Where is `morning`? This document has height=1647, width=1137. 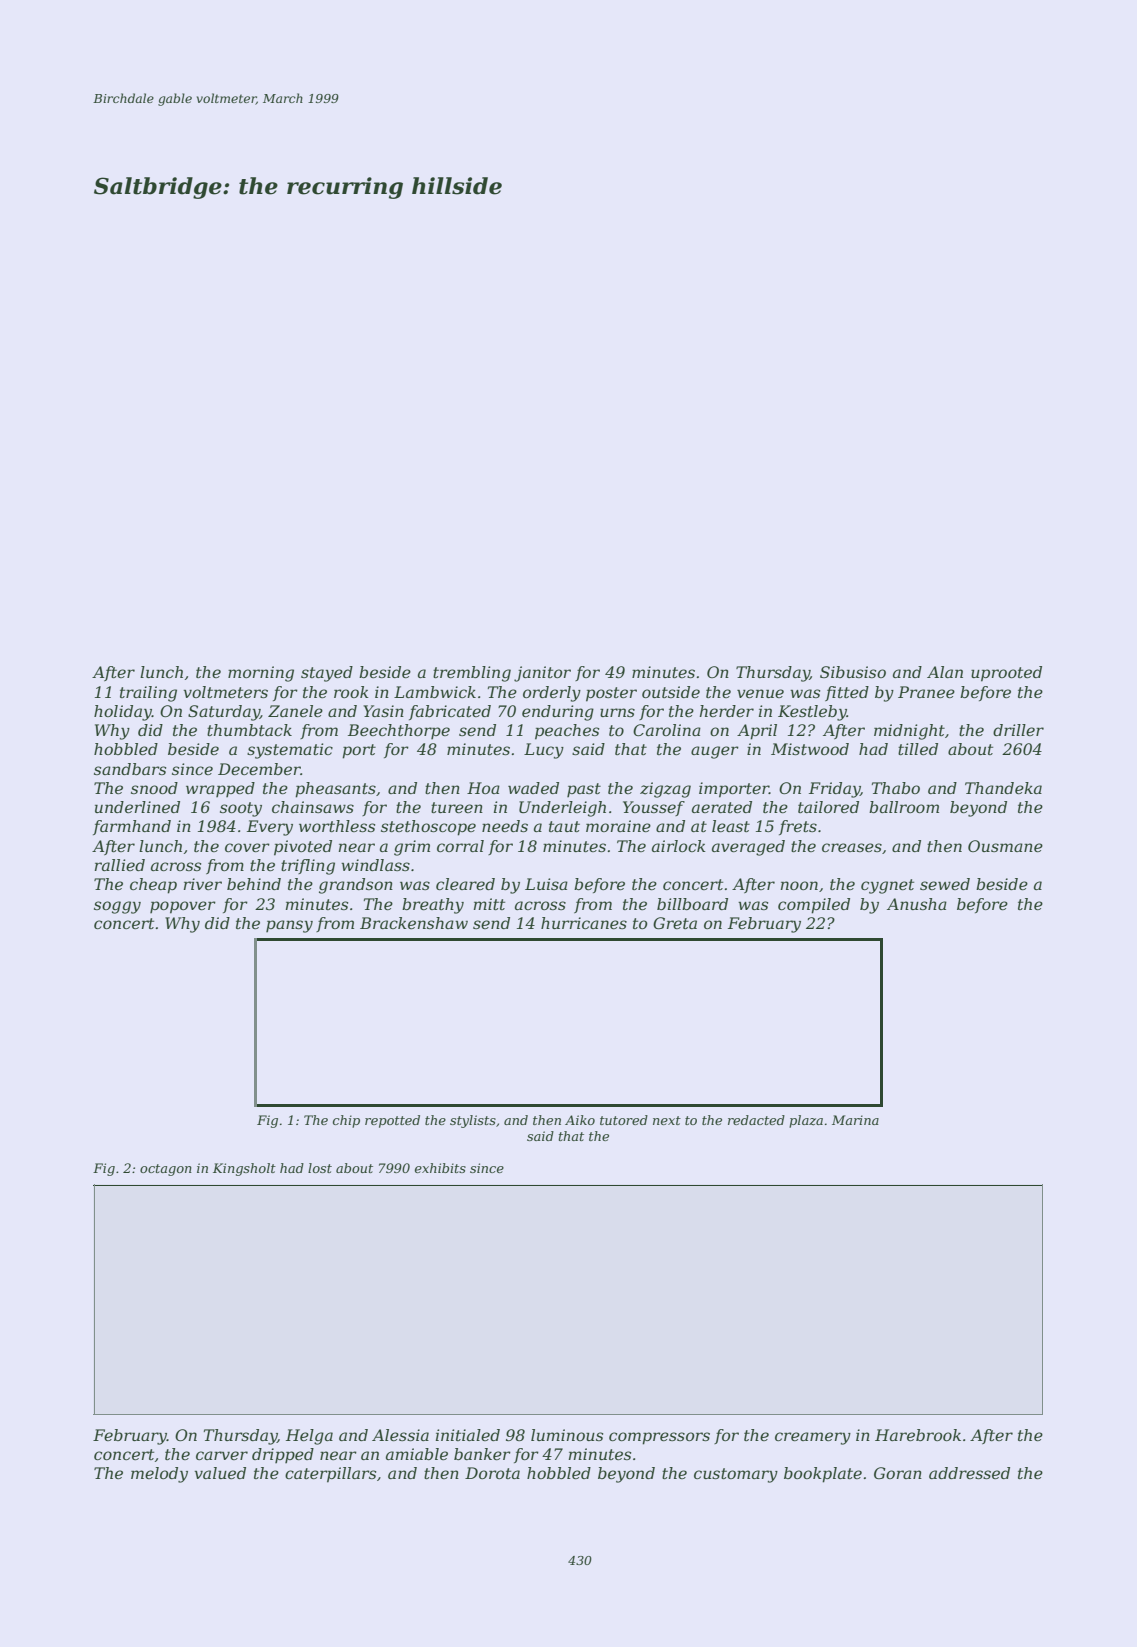 morning is located at coordinates (261, 674).
